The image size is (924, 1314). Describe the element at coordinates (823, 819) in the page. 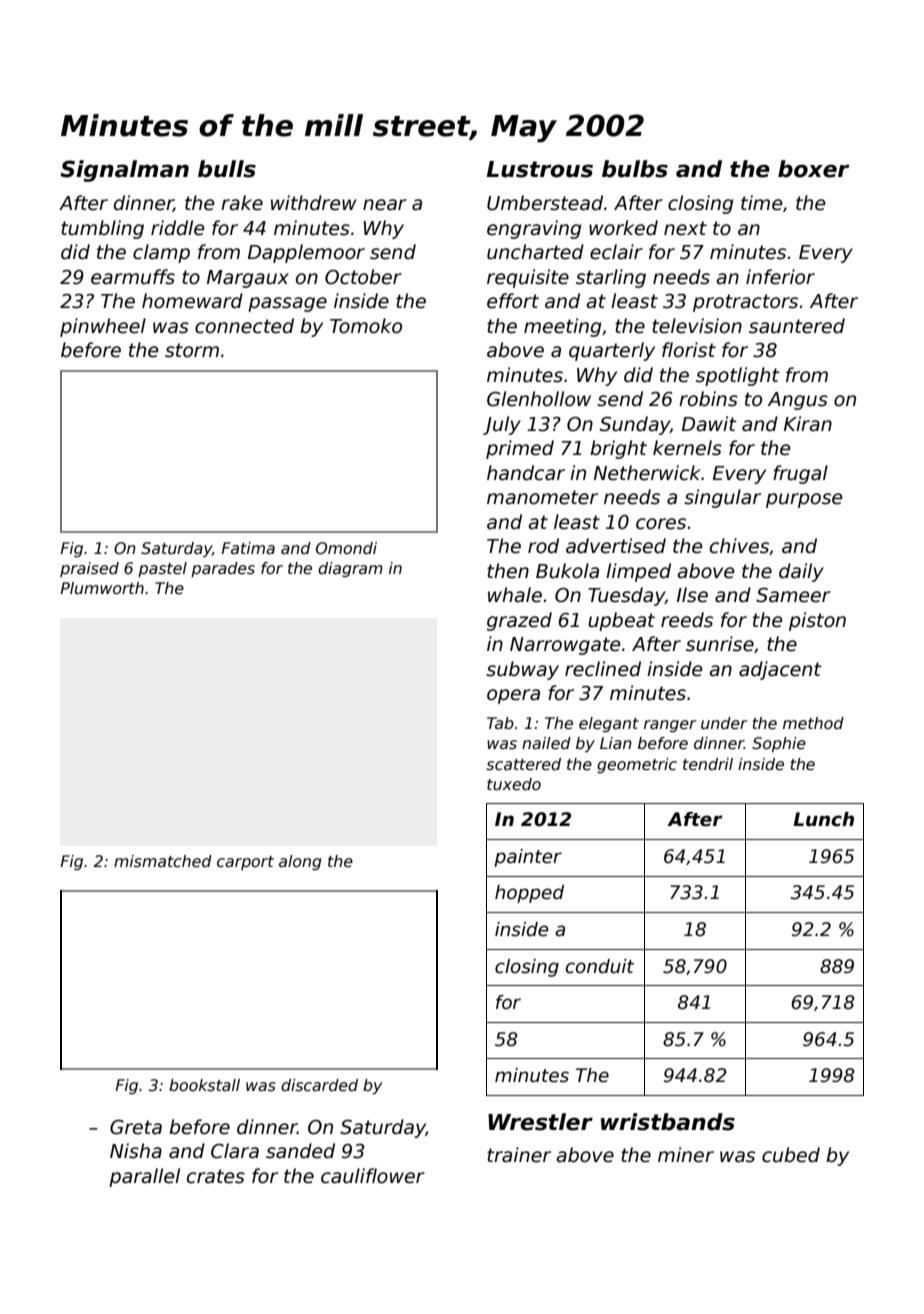

I see `Lunch` at that location.
